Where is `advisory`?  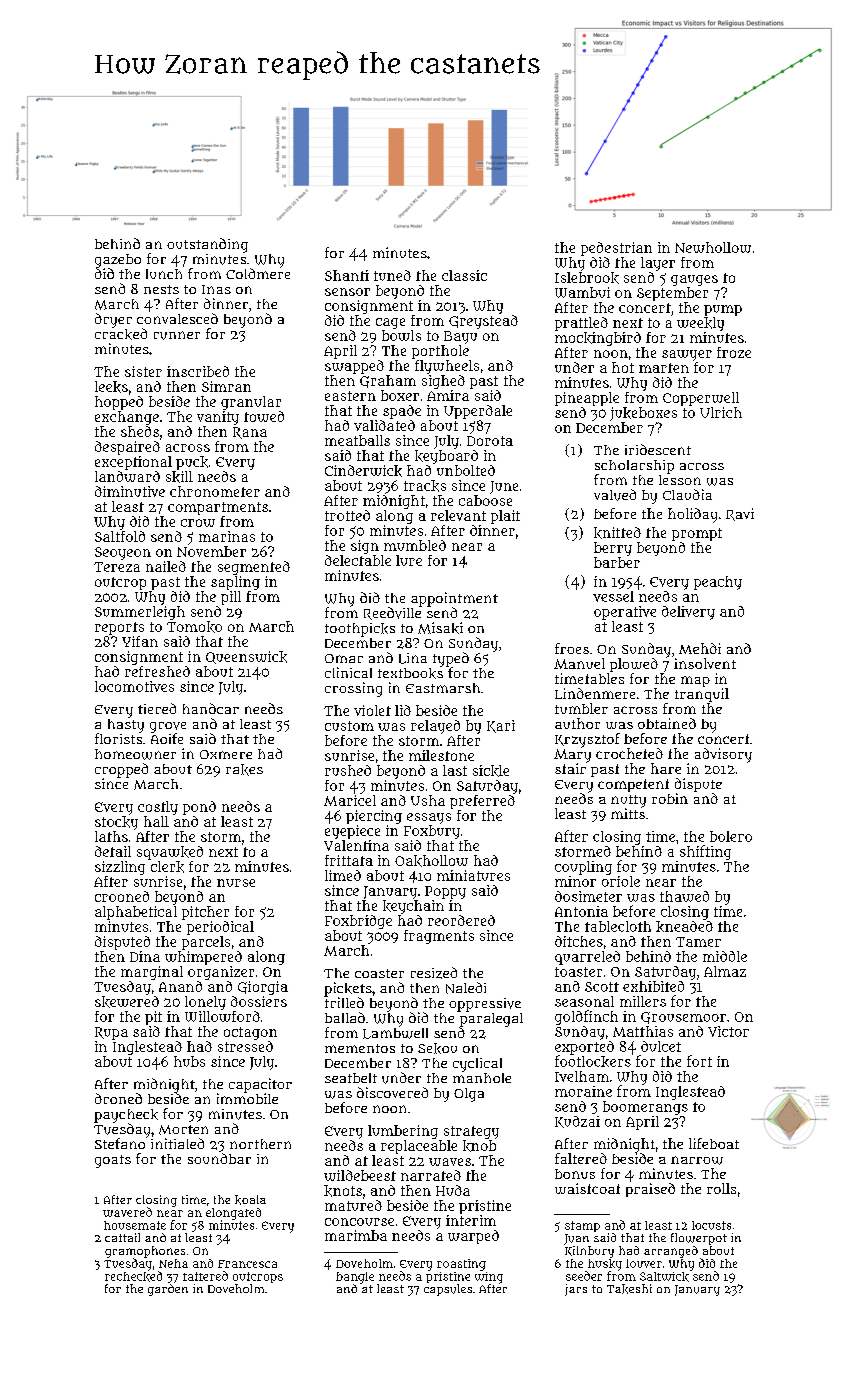 advisory is located at coordinates (723, 755).
